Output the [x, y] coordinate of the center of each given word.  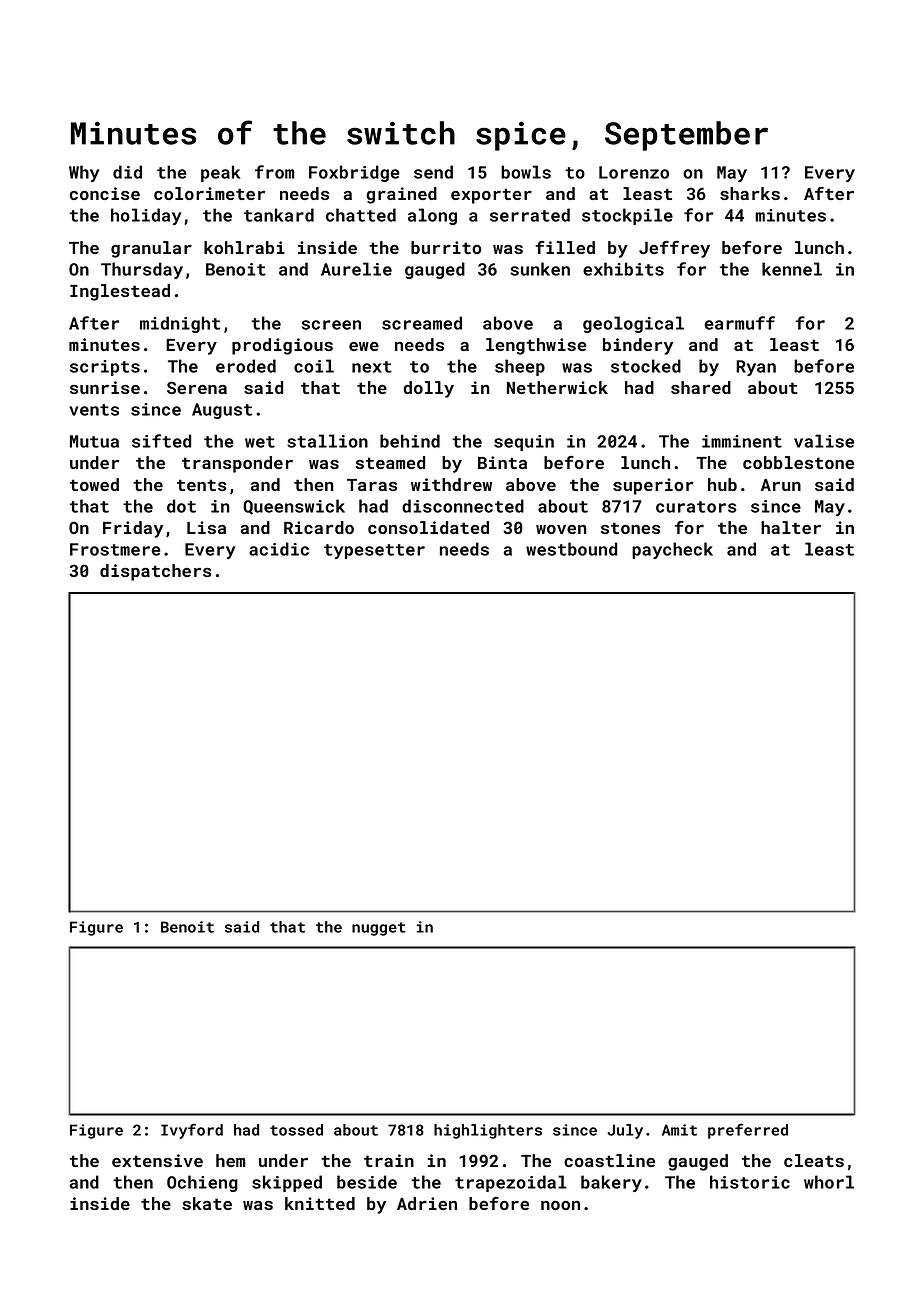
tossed [296, 1130]
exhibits [623, 269]
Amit [679, 1130]
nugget [379, 929]
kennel [792, 269]
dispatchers [156, 572]
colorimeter [209, 193]
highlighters [488, 1131]
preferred [748, 1131]
